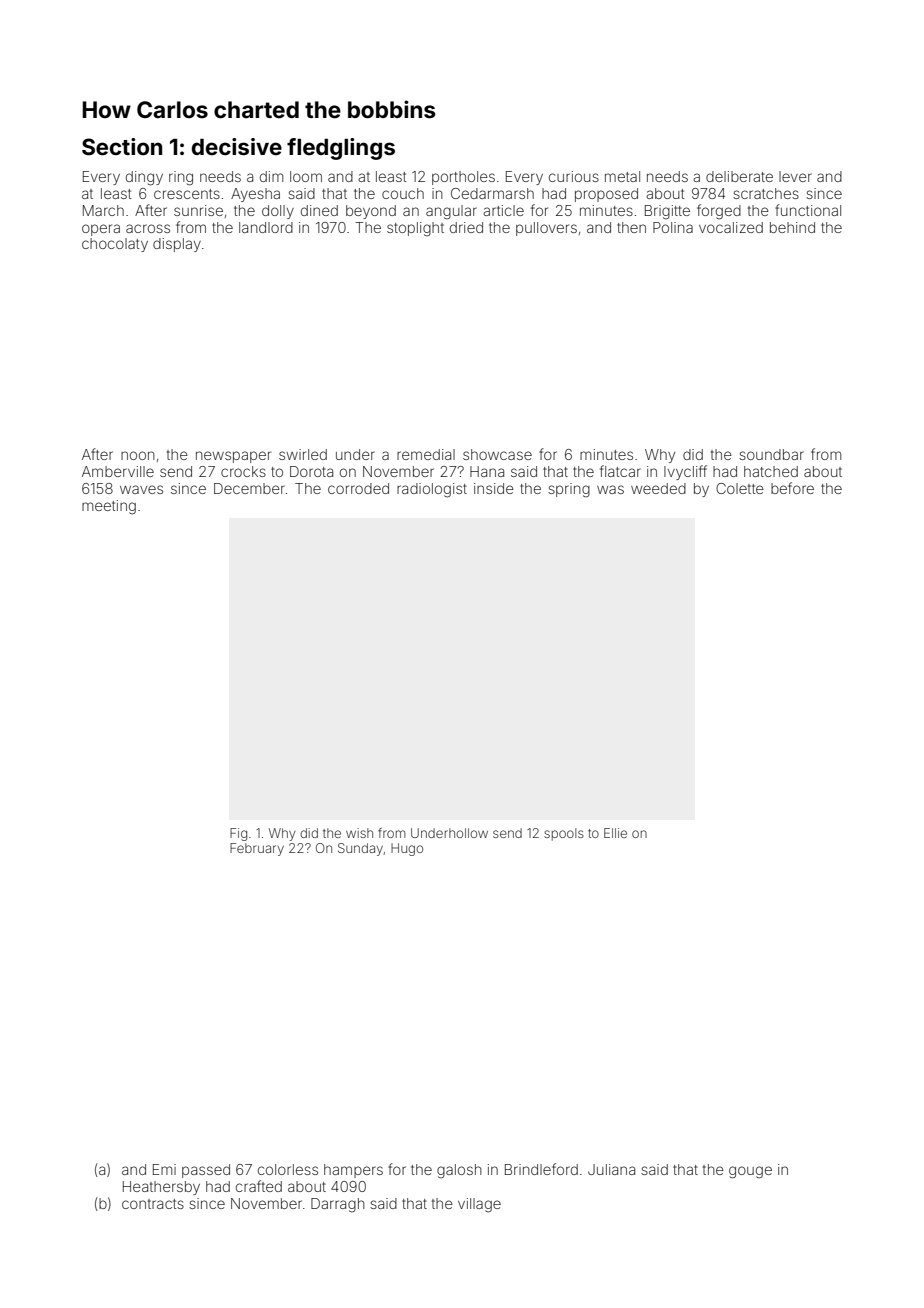 Image resolution: width=924 pixels, height=1308 pixels. Describe the element at coordinates (341, 149) in the screenshot. I see `fledglings` at that location.
